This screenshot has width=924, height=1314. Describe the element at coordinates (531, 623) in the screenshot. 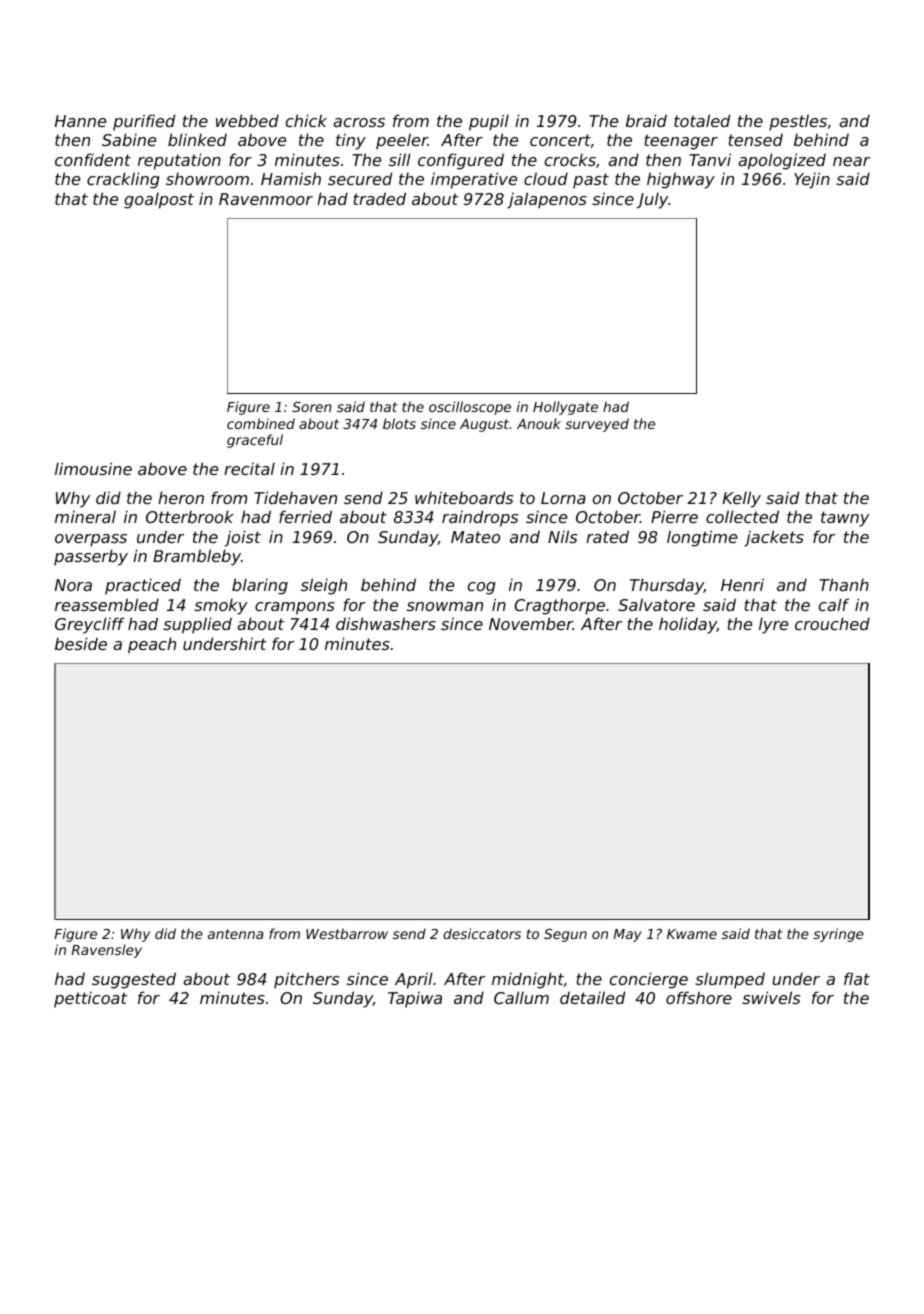

I see `November` at that location.
